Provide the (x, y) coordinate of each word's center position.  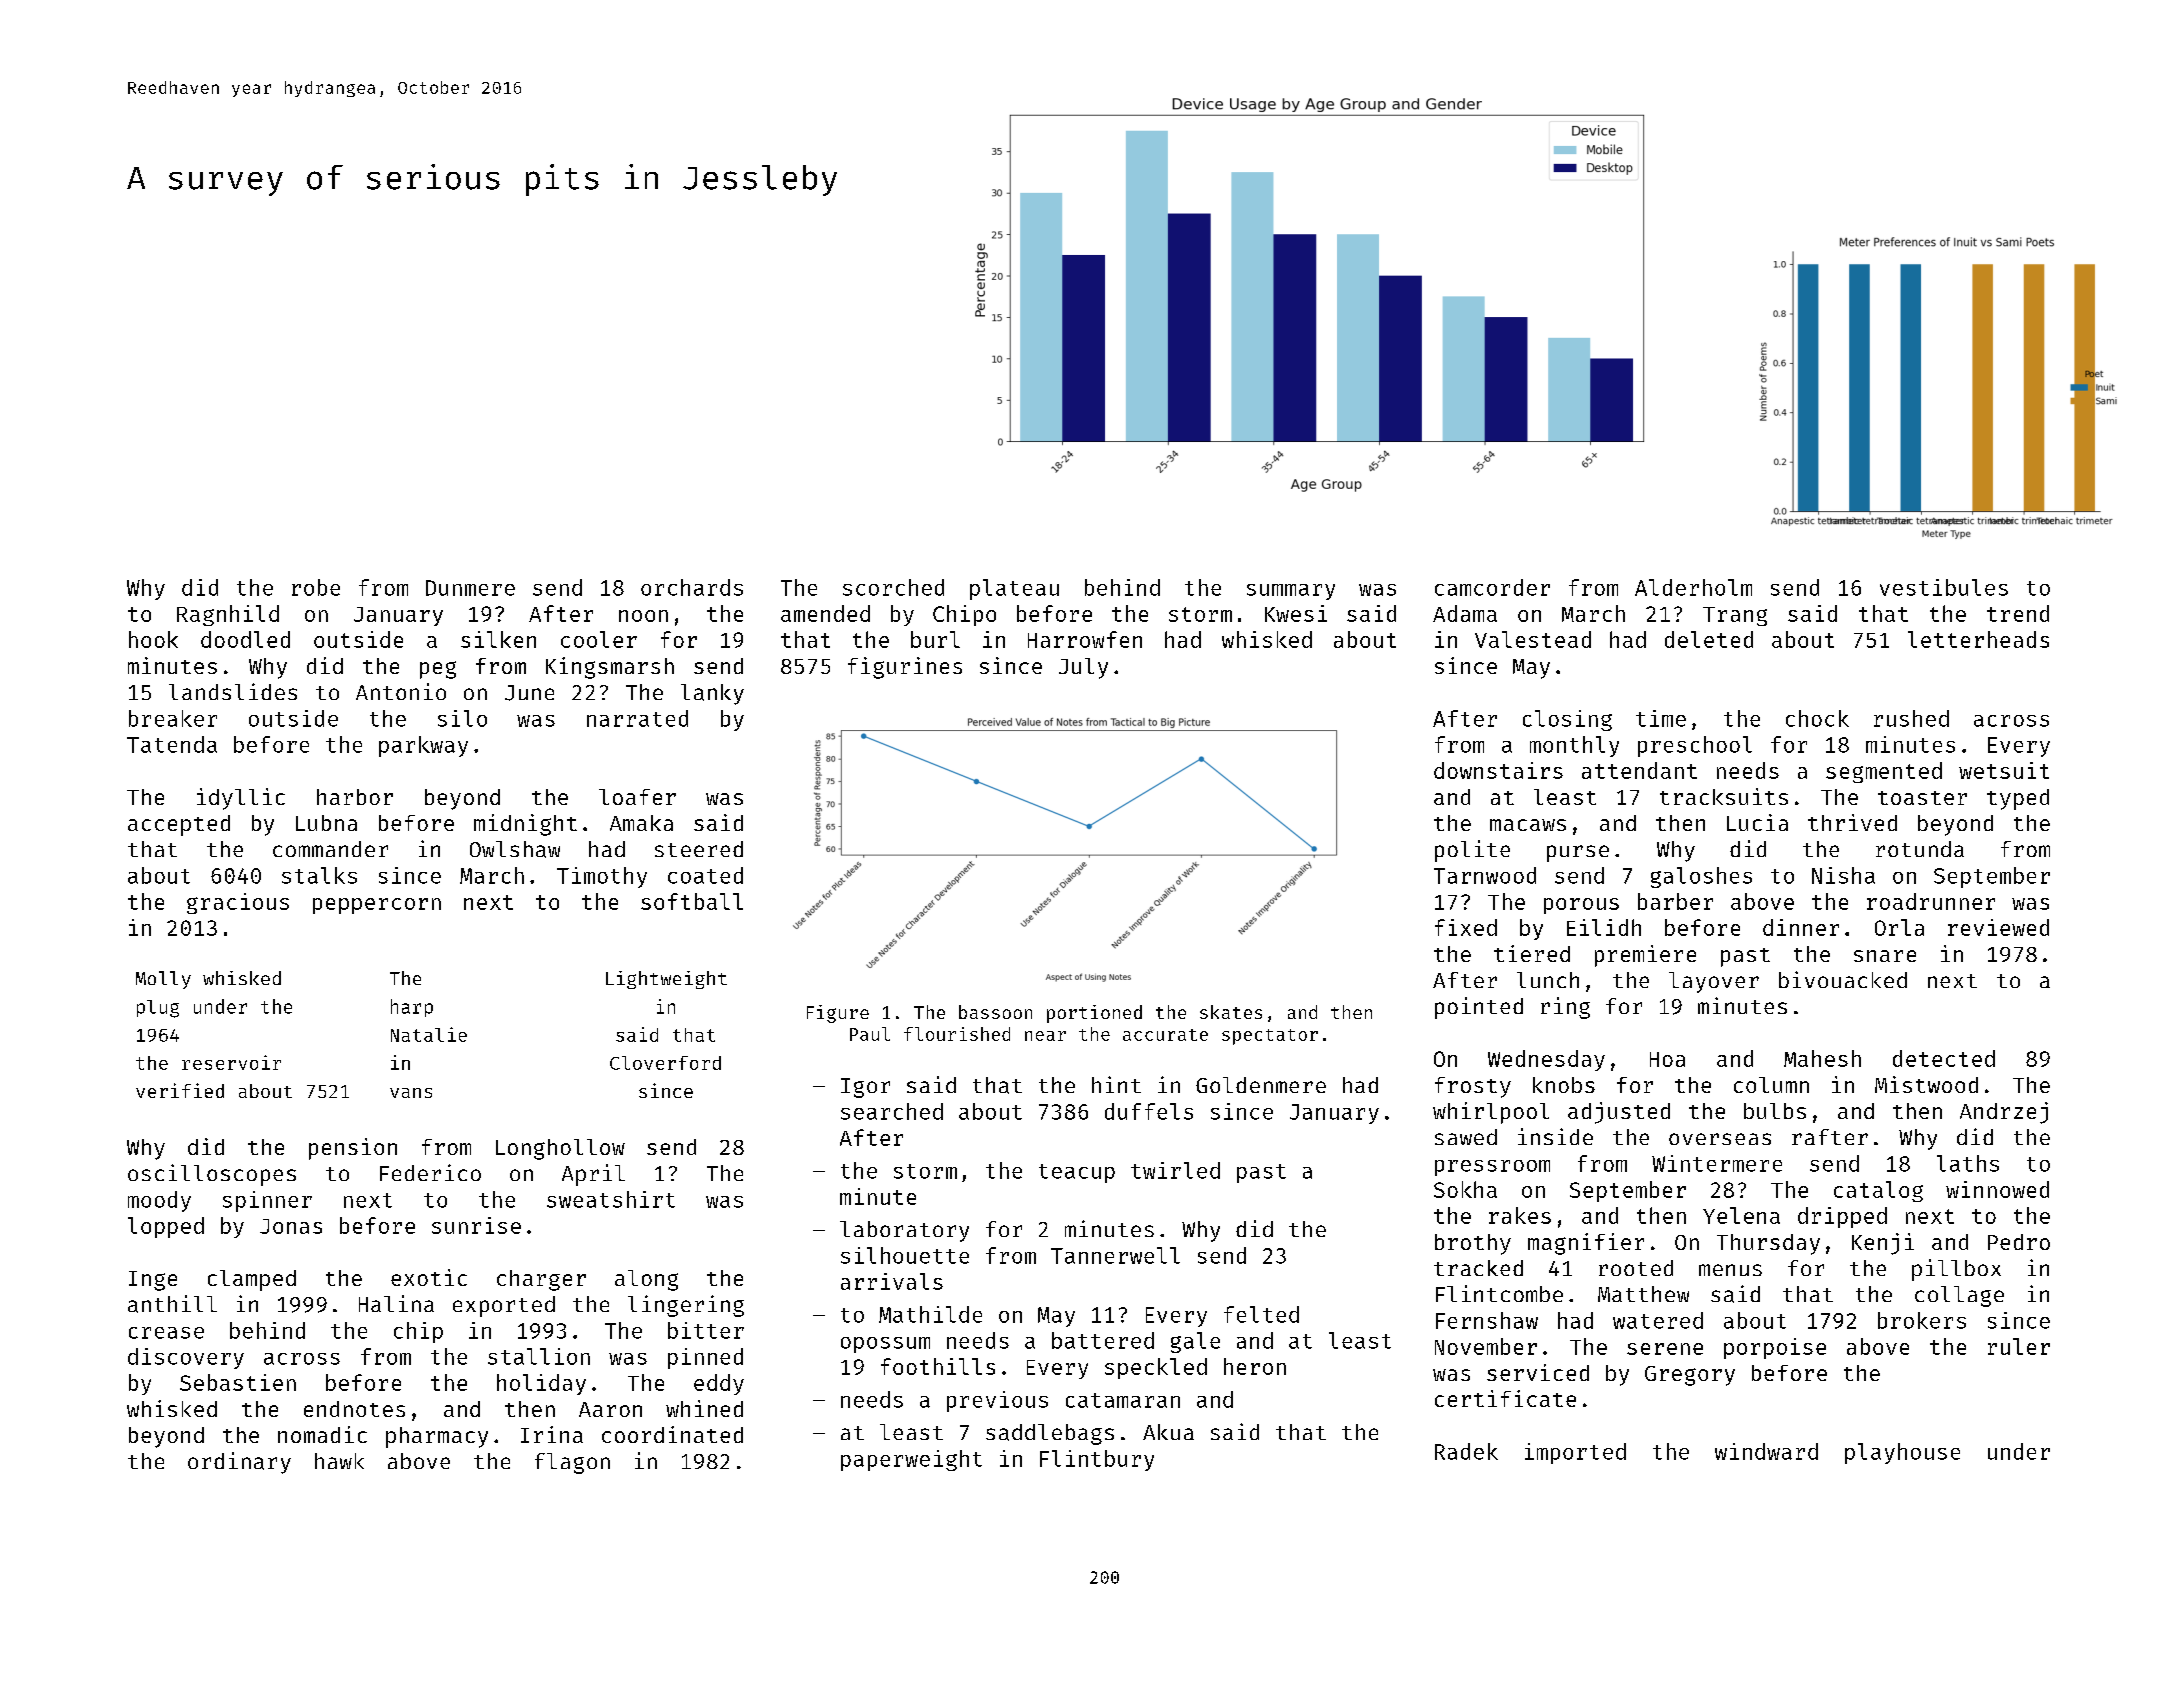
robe (316, 587)
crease (166, 1333)
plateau (1014, 589)
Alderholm (1693, 587)
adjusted (1619, 1113)
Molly (163, 980)
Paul (870, 1034)
